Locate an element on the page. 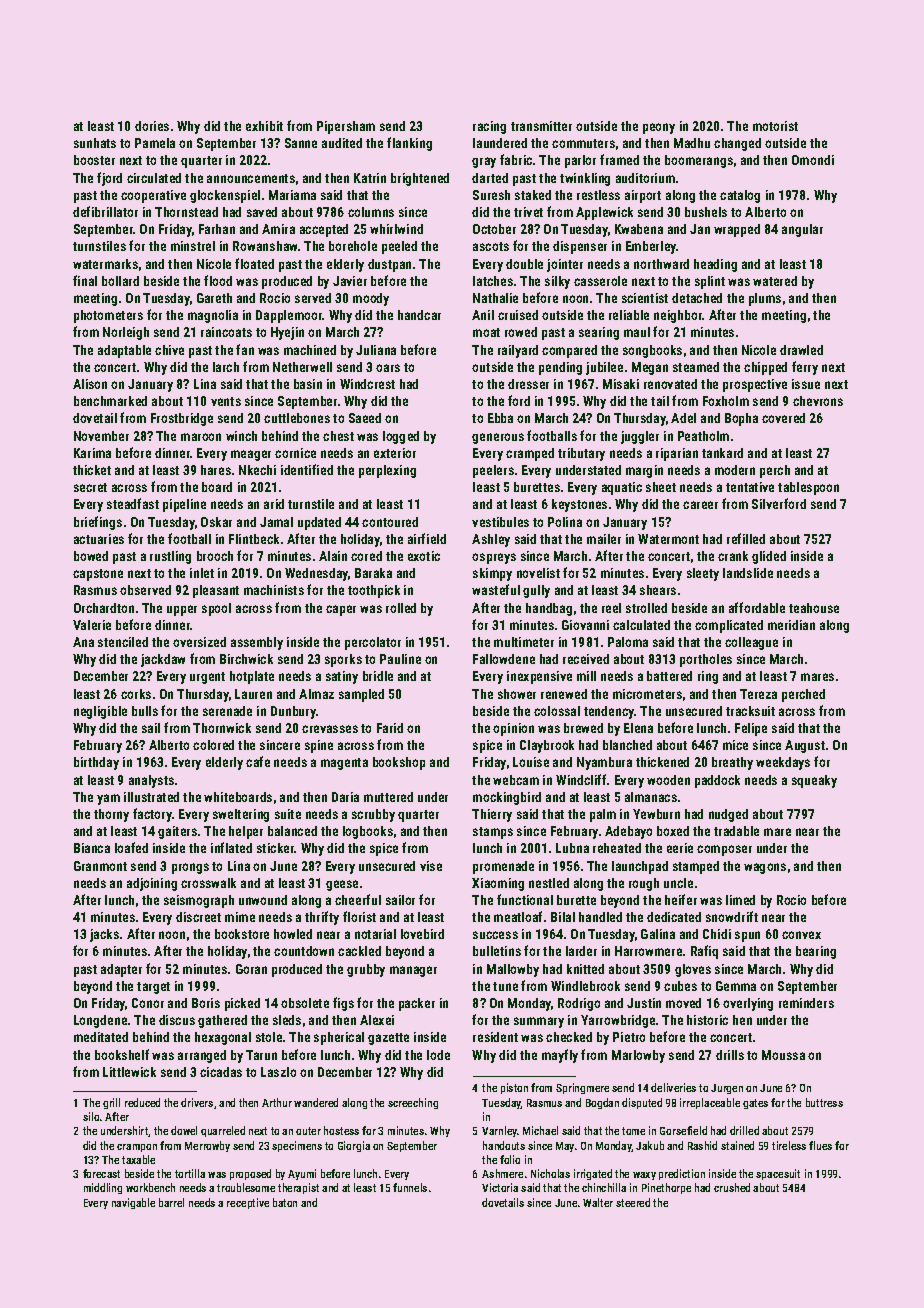 The width and height of the page is (924, 1308). portholes is located at coordinates (706, 660).
